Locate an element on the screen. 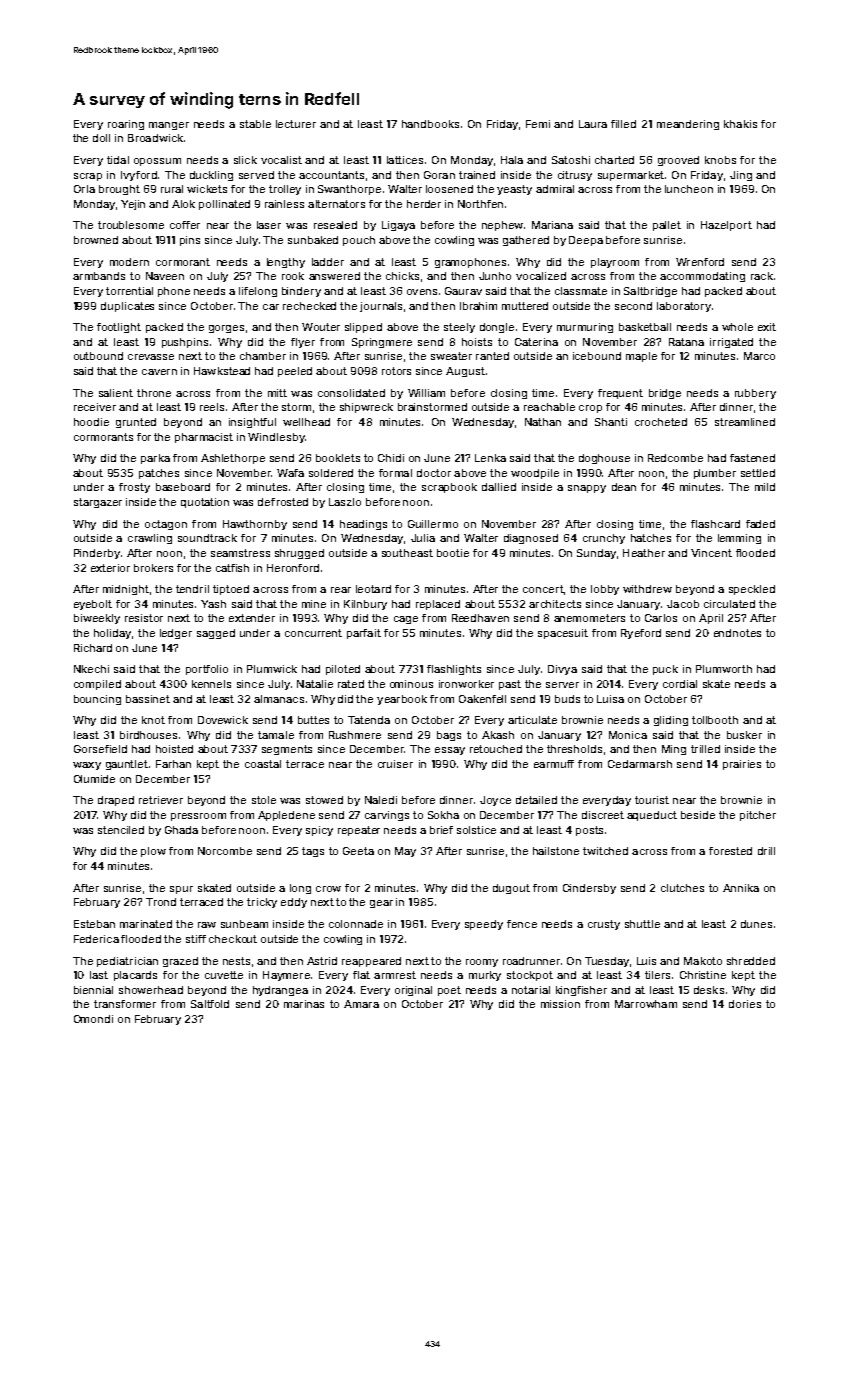  endnotes is located at coordinates (737, 633).
